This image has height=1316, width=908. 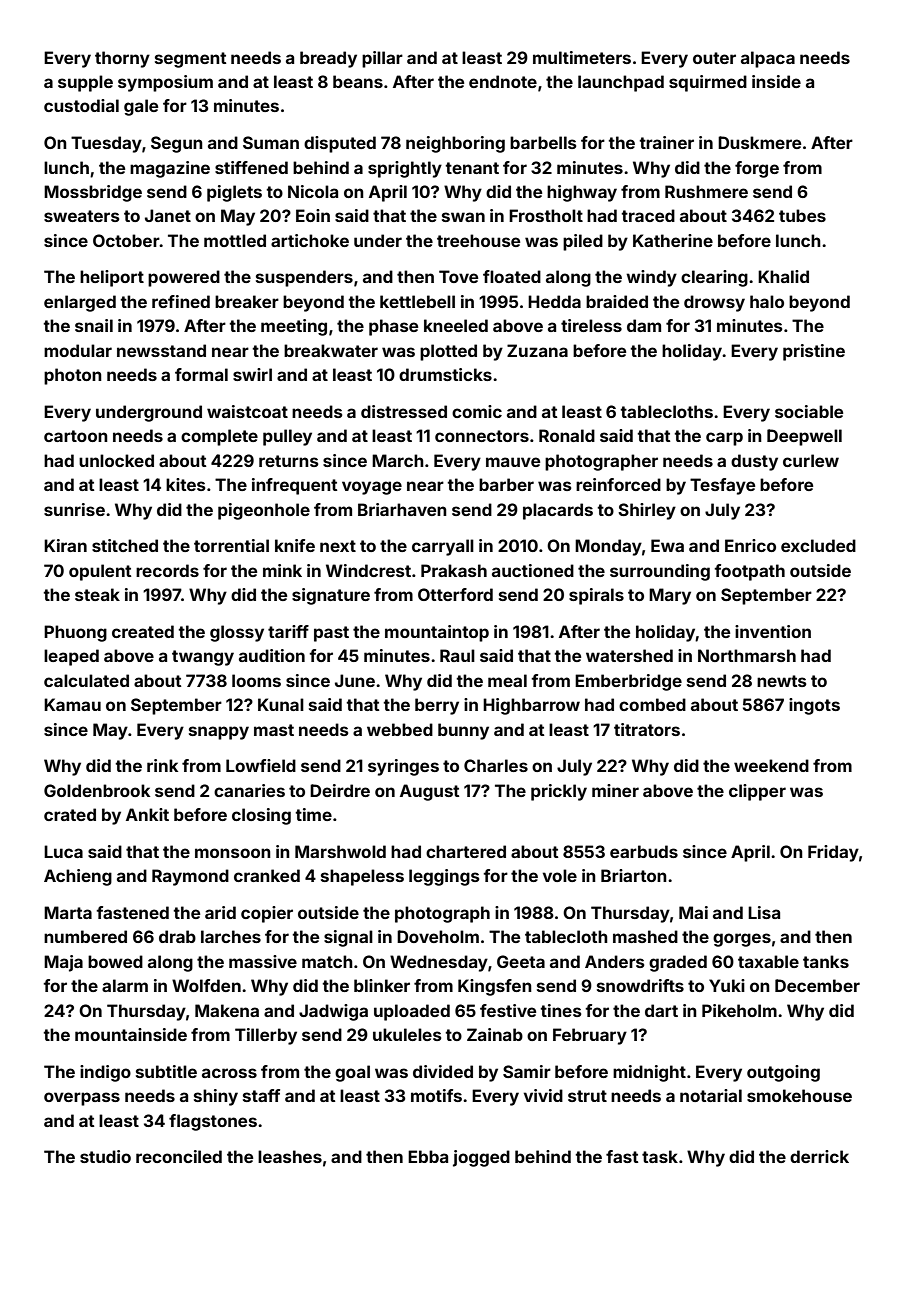 What do you see at coordinates (503, 81) in the image?
I see `endnote` at bounding box center [503, 81].
